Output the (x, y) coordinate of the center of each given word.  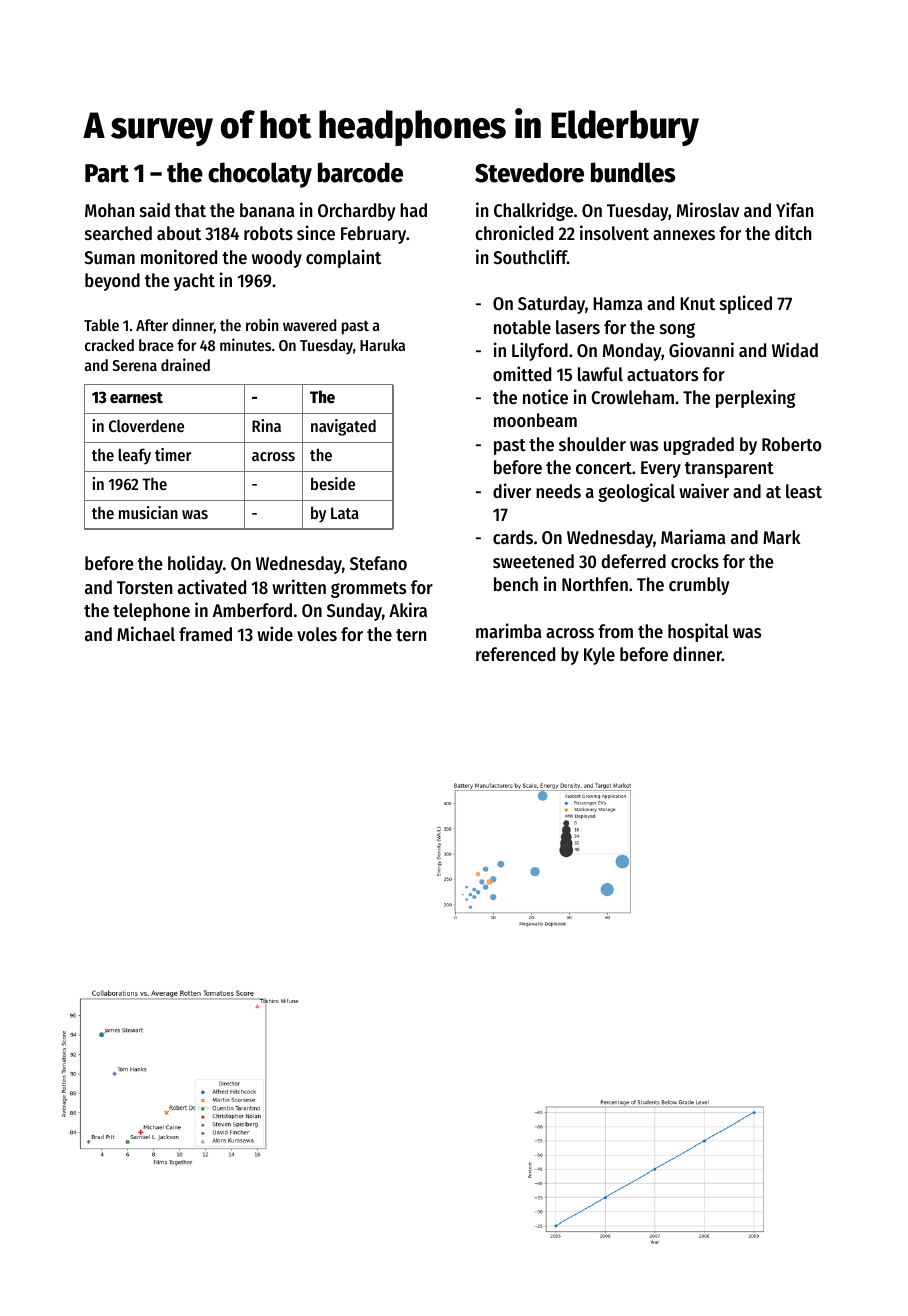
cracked (109, 345)
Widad (795, 349)
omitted (522, 373)
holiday (195, 564)
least (804, 491)
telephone (151, 612)
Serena (134, 365)
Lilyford (540, 351)
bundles (633, 172)
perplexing (755, 398)
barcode (360, 172)
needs (558, 491)
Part (107, 173)
